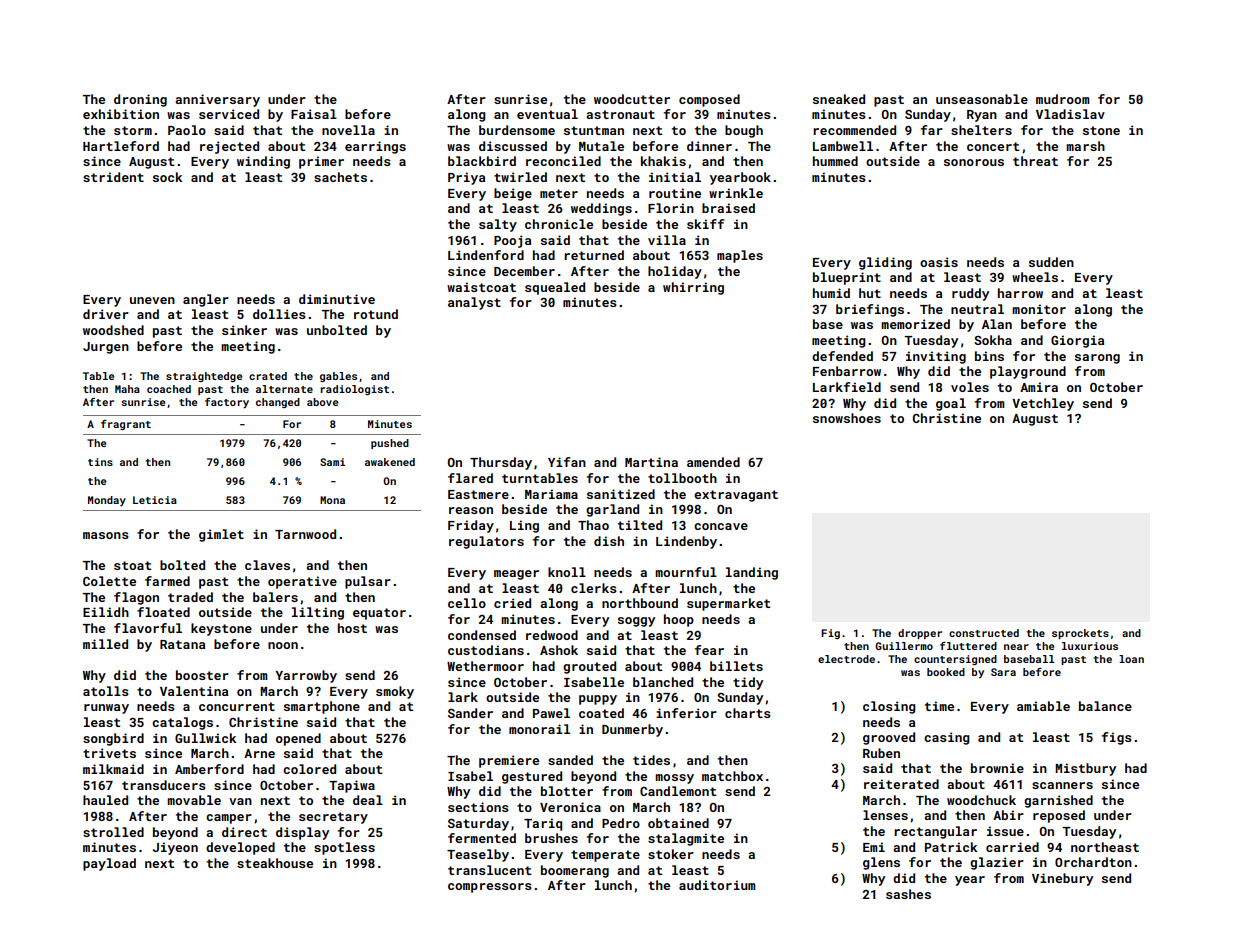 This screenshot has width=1233, height=952. I want to click on Vetchley, so click(1043, 404).
